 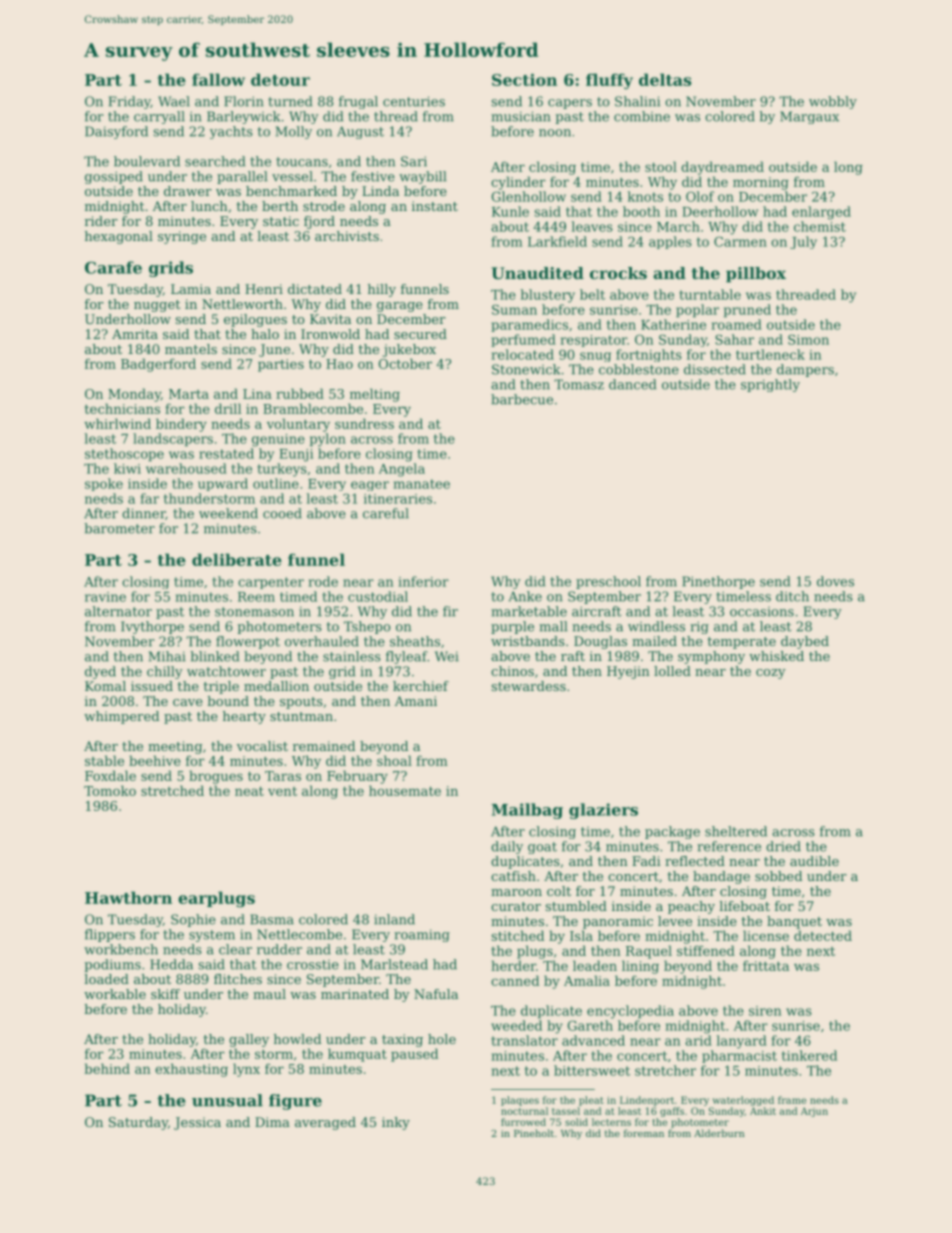 What do you see at coordinates (770, 385) in the screenshot?
I see `sprightly` at bounding box center [770, 385].
